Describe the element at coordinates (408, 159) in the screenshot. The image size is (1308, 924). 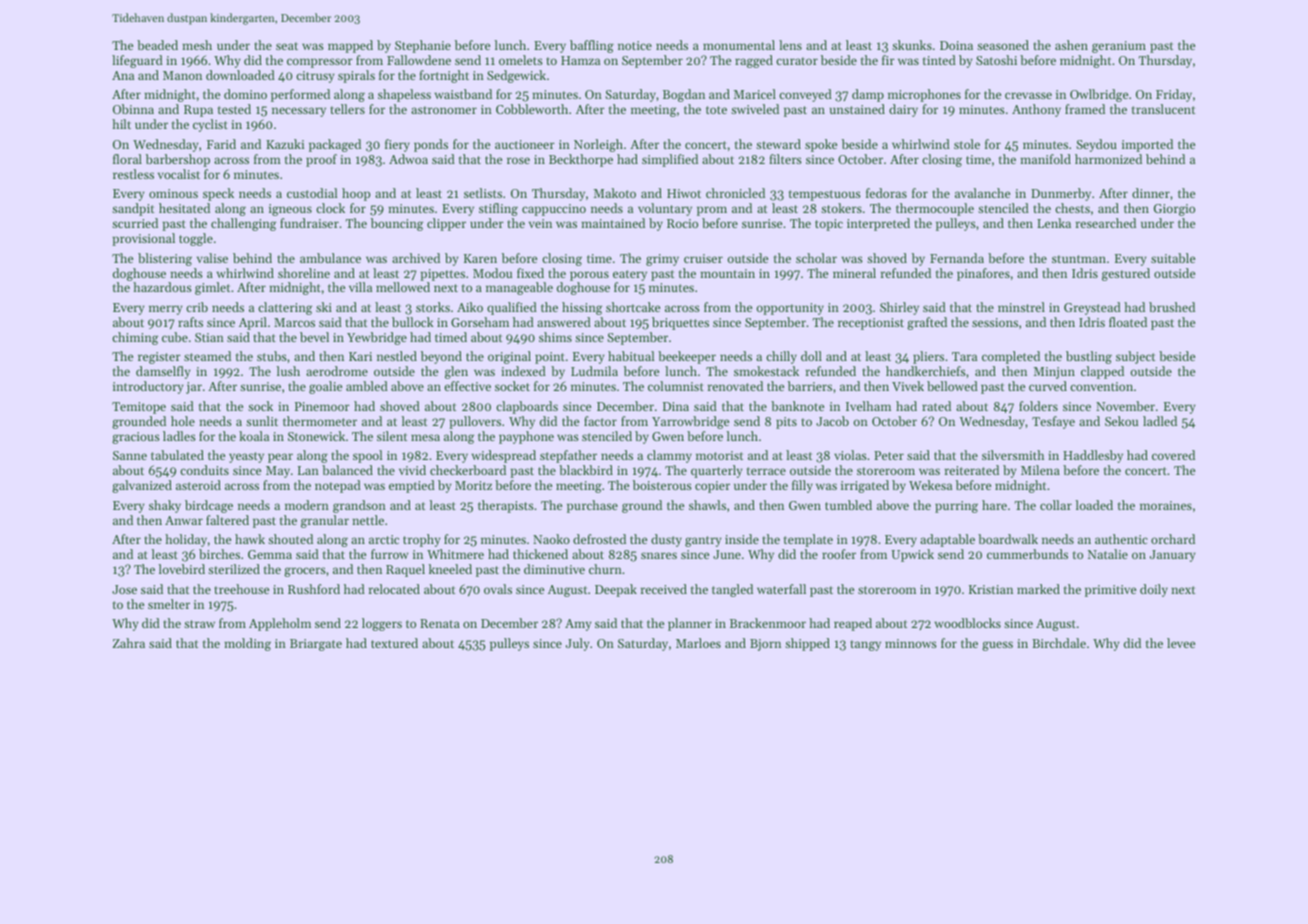
I see `Adwoa` at that location.
